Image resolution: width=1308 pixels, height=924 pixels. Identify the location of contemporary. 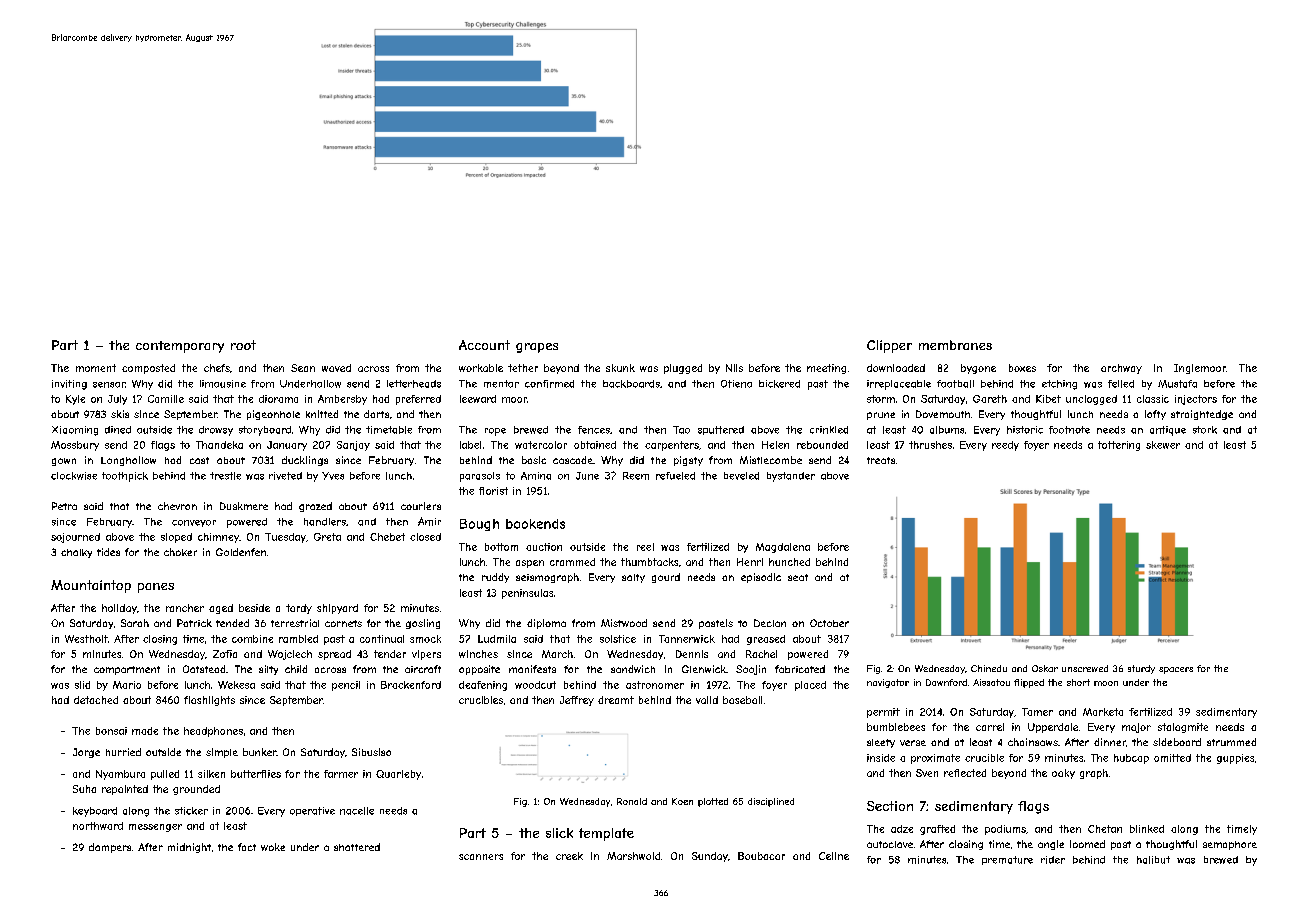
(180, 347).
